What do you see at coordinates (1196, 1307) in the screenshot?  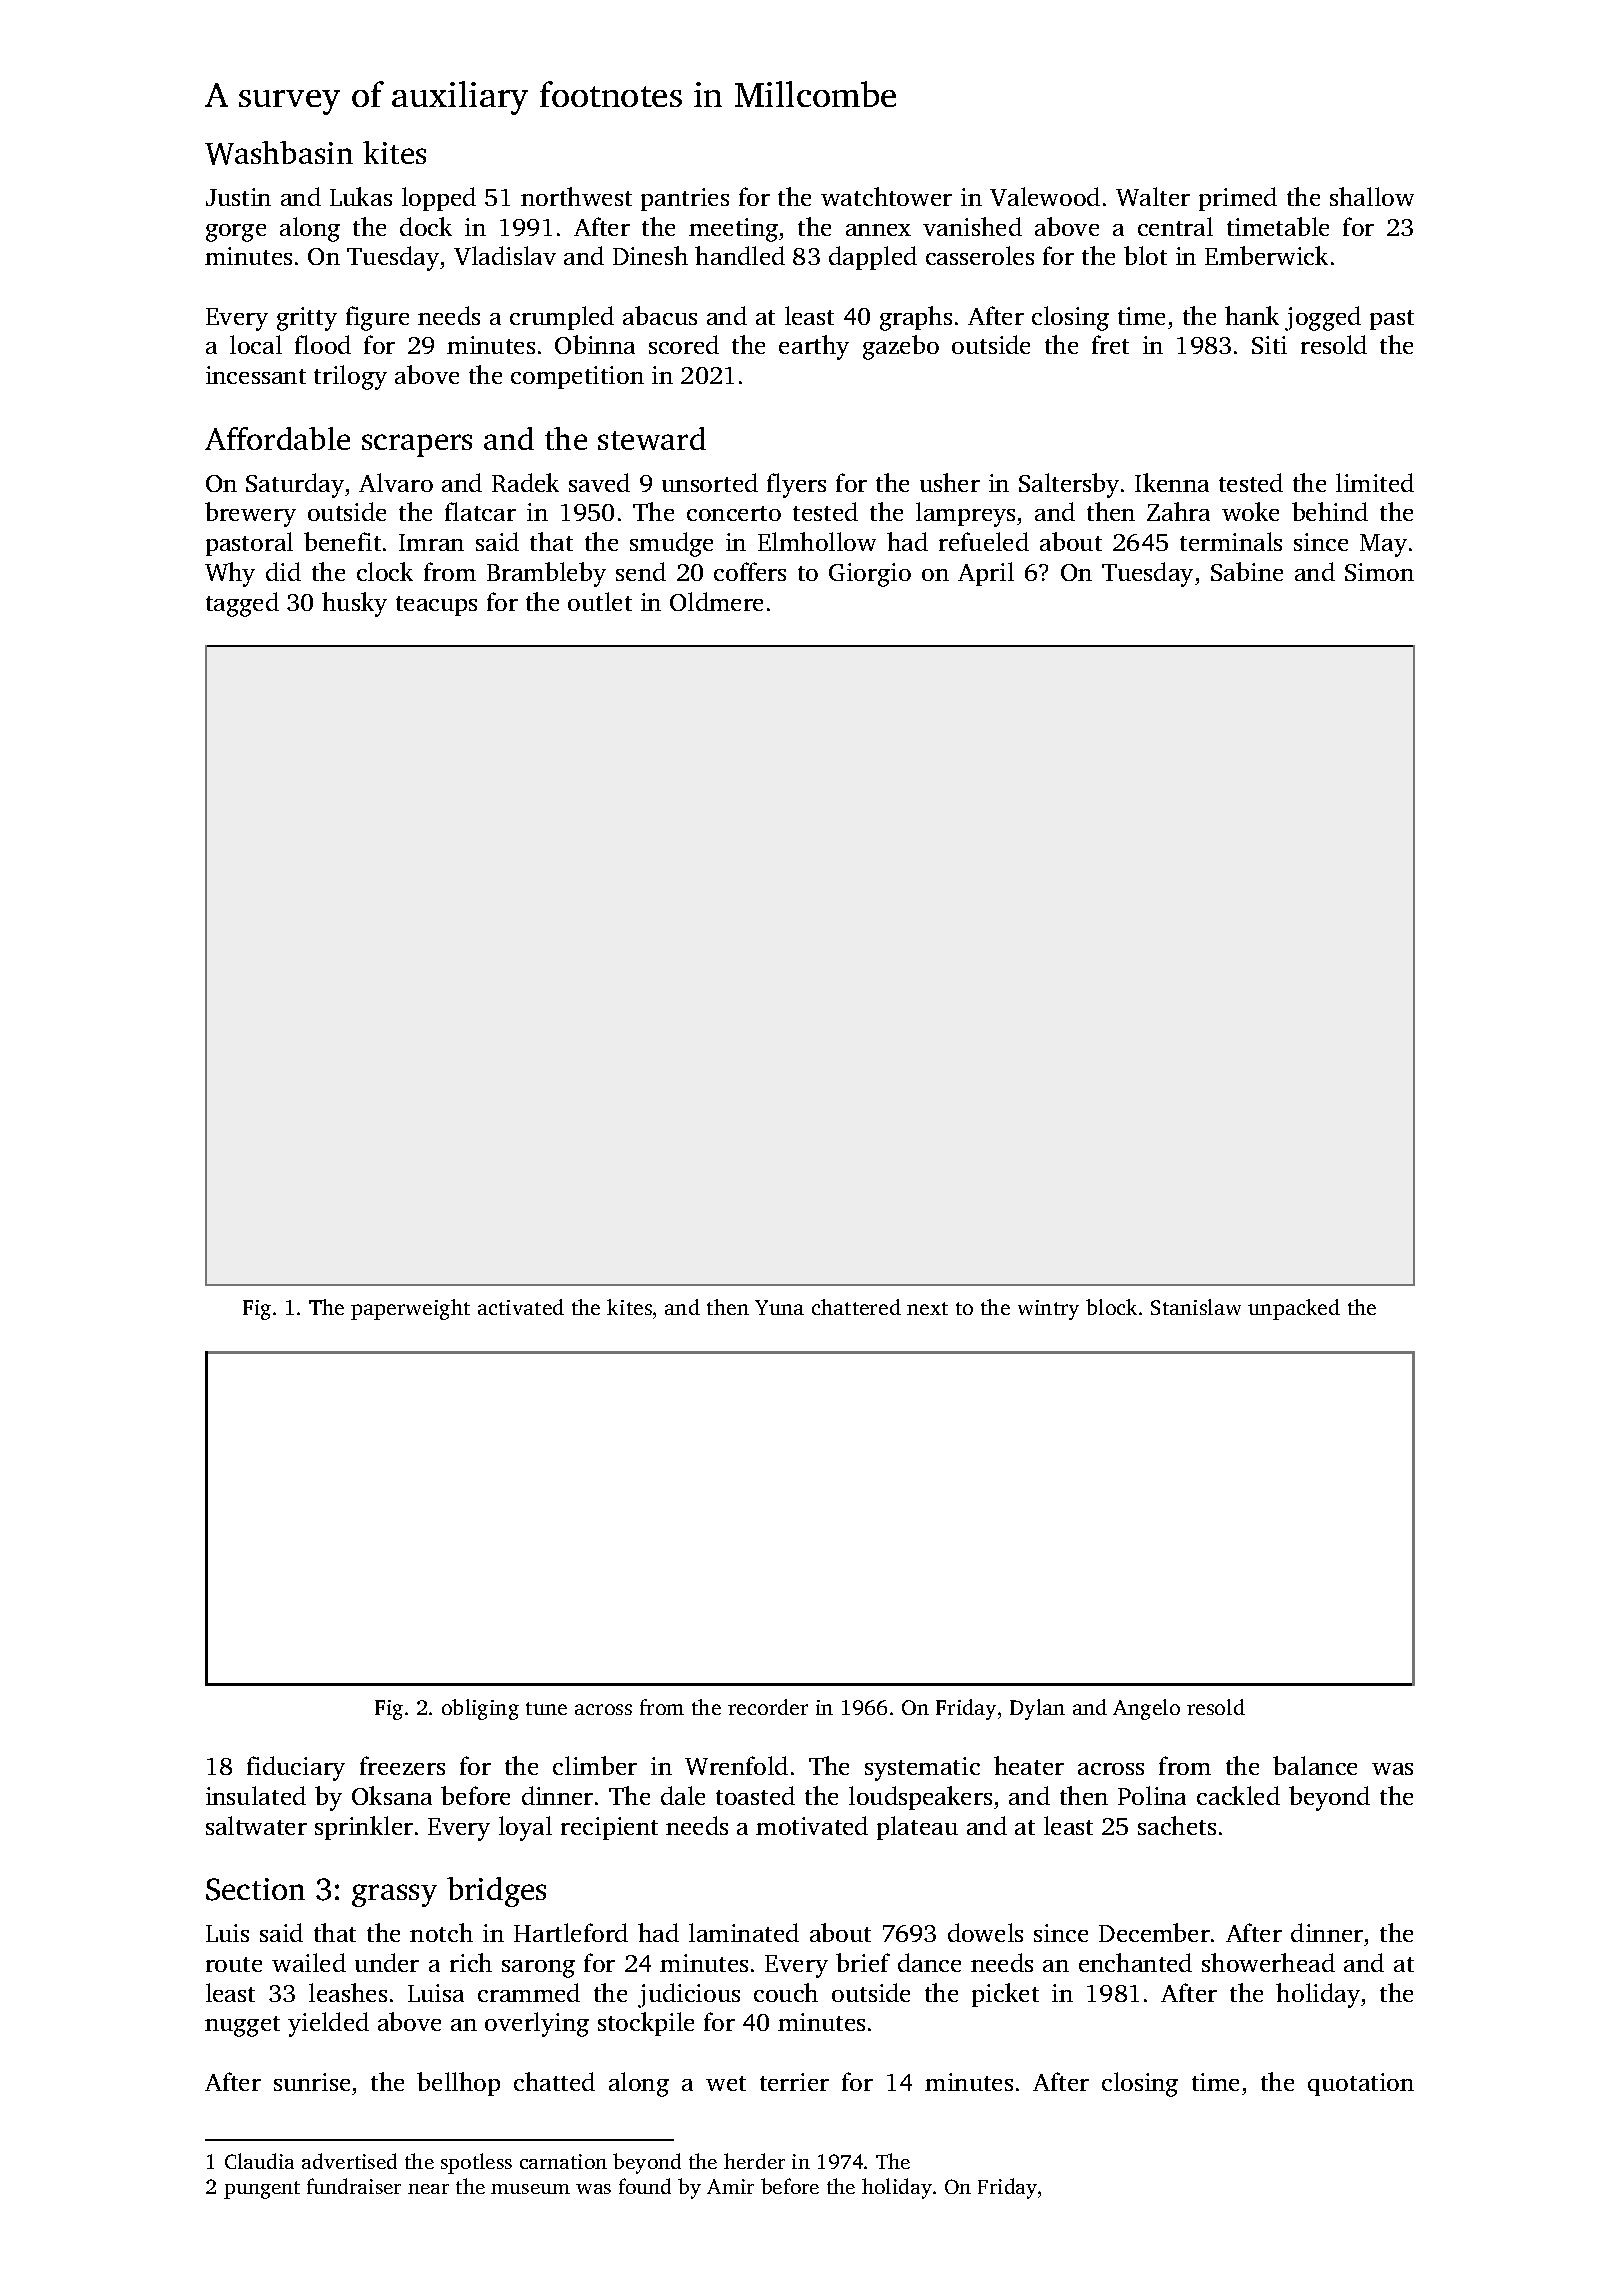 I see `Stanislaw` at bounding box center [1196, 1307].
